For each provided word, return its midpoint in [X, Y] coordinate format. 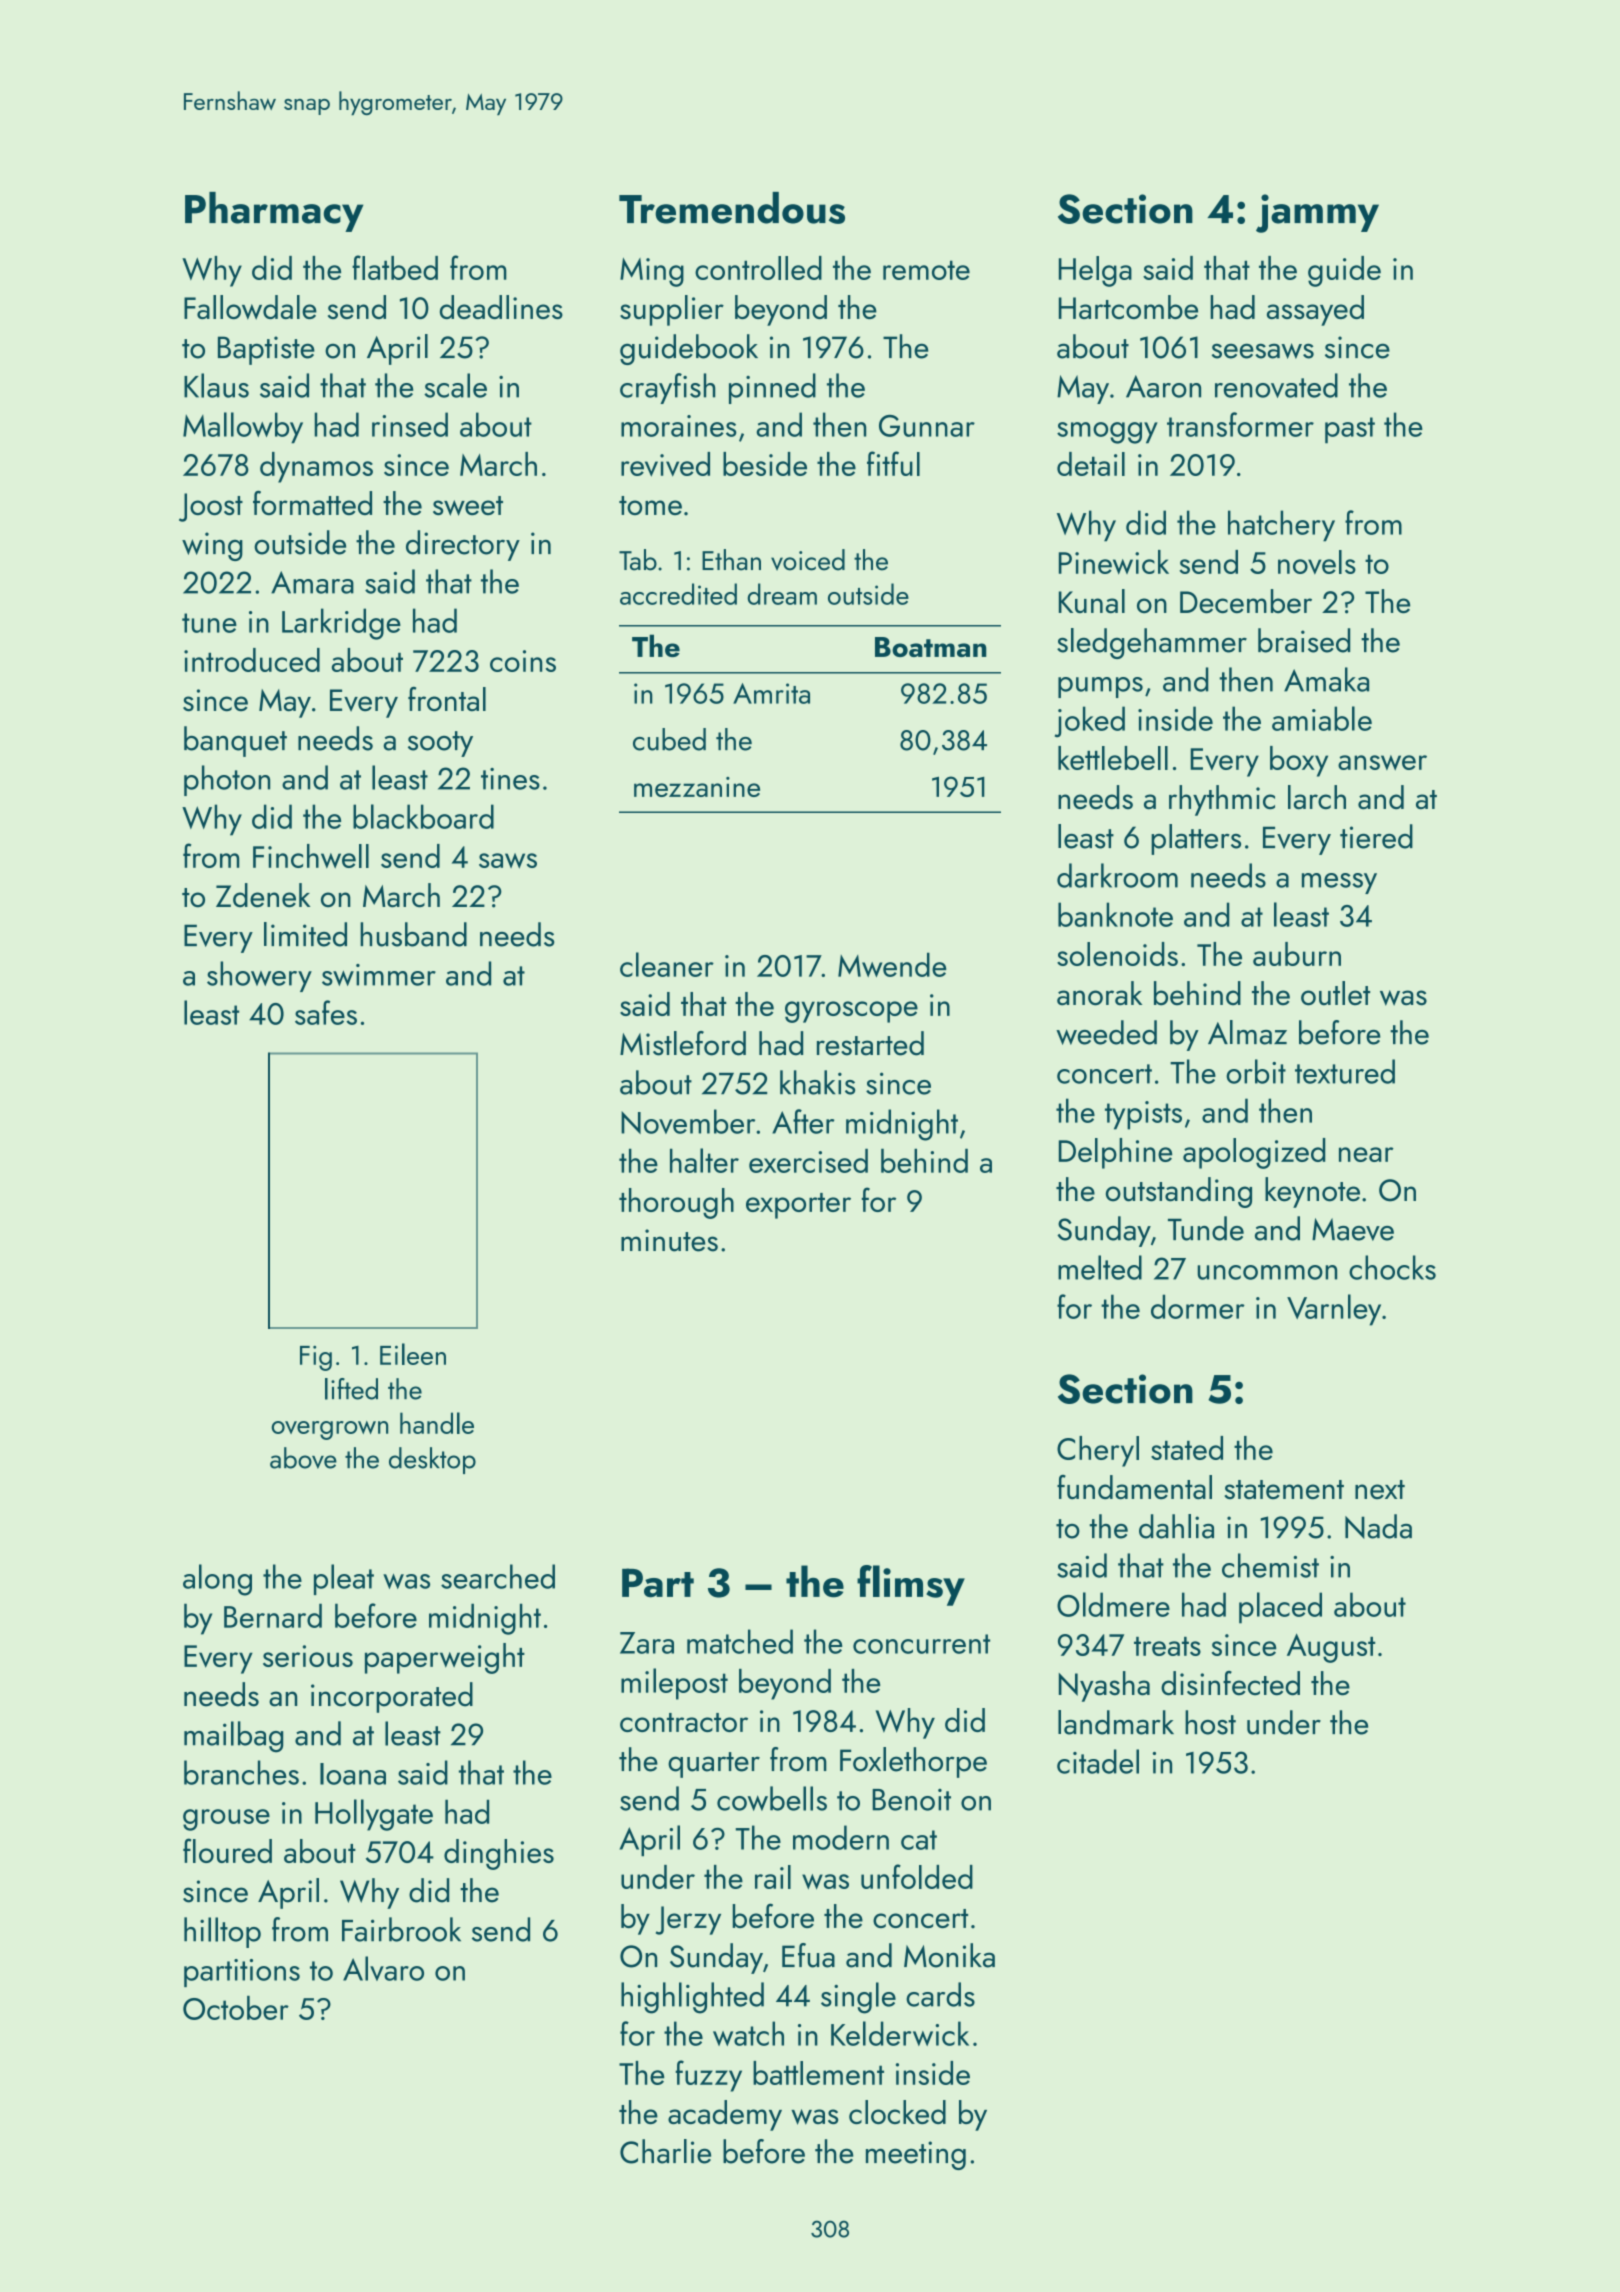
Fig [316, 1358]
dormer [1198, 1306]
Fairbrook [401, 1929]
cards [940, 1994]
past [1350, 430]
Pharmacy [274, 212]
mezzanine [697, 787]
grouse [226, 1820]
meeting [916, 2155]
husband [413, 934]
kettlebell [1113, 758]
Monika [949, 1955]
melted [1100, 1267]
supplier [672, 310]
